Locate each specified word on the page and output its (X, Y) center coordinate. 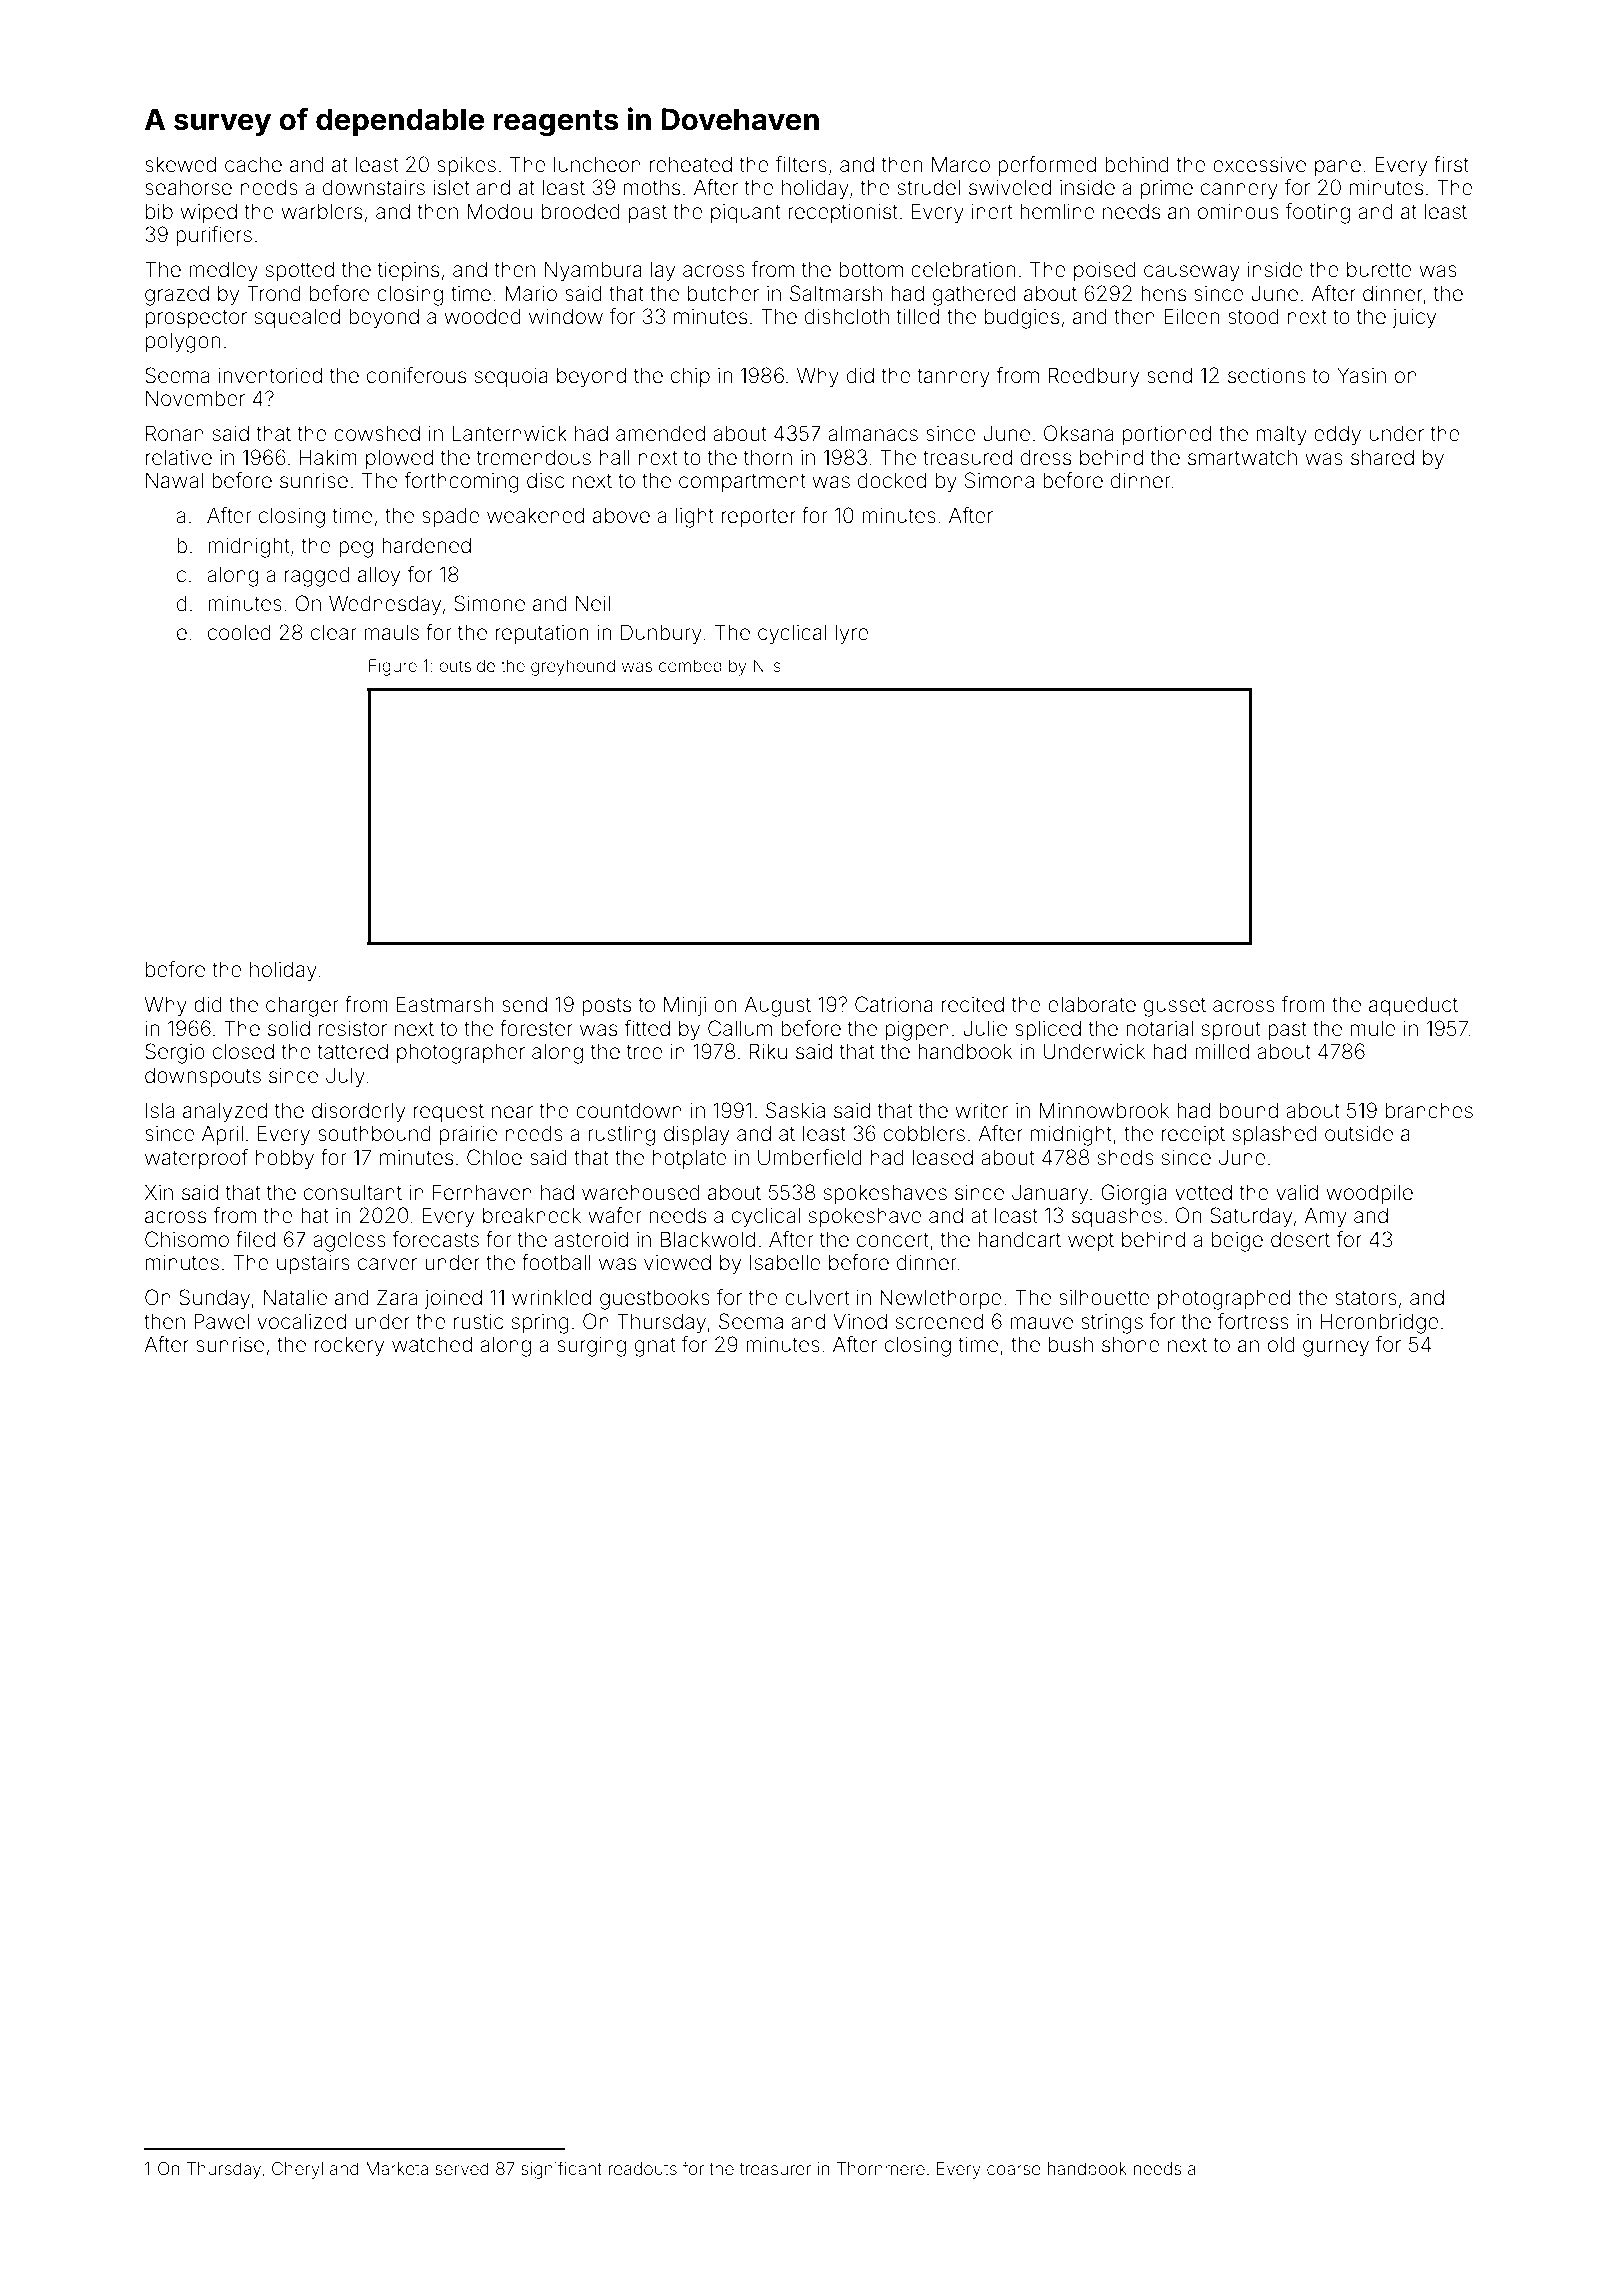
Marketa (397, 2168)
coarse (1014, 2170)
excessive (1259, 165)
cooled (239, 632)
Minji (685, 1006)
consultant (353, 1192)
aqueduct (1413, 1006)
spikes (466, 166)
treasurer (775, 2169)
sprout (1231, 1031)
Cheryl (297, 2170)
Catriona (894, 1004)
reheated (691, 164)
